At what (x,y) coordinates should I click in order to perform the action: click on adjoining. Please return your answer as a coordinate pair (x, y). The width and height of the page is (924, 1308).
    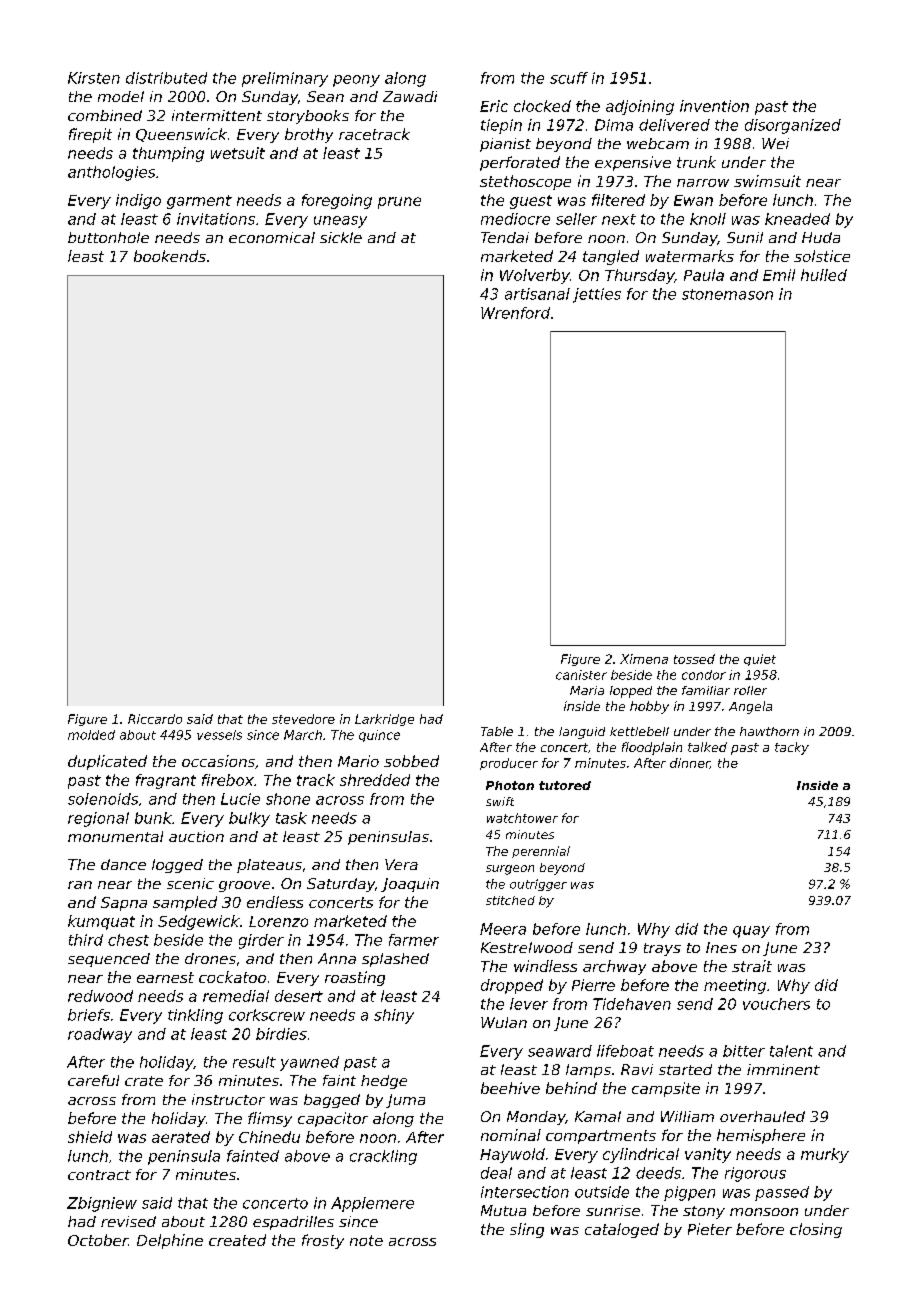
    Looking at the image, I should click on (640, 107).
